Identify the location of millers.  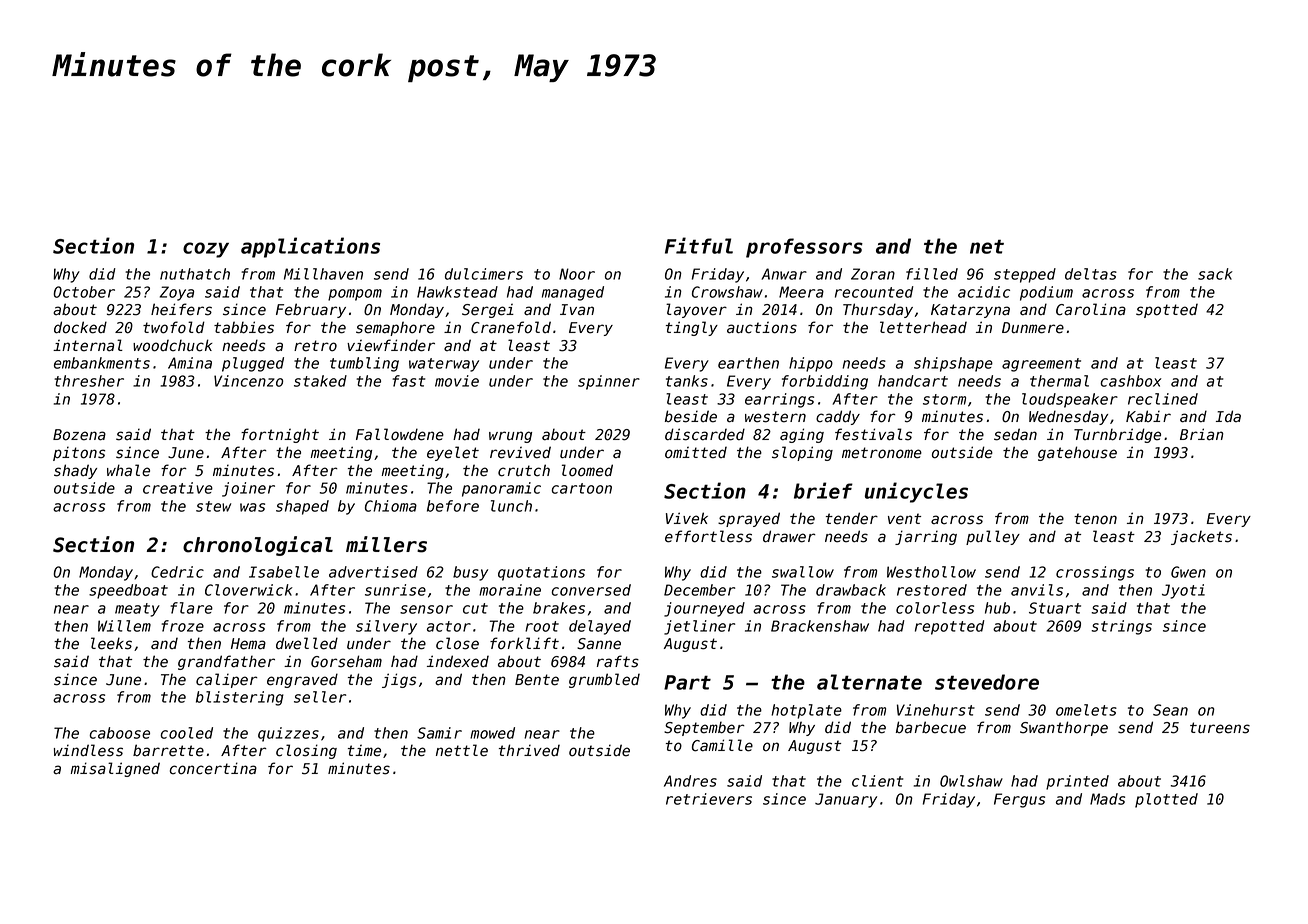
(386, 544).
